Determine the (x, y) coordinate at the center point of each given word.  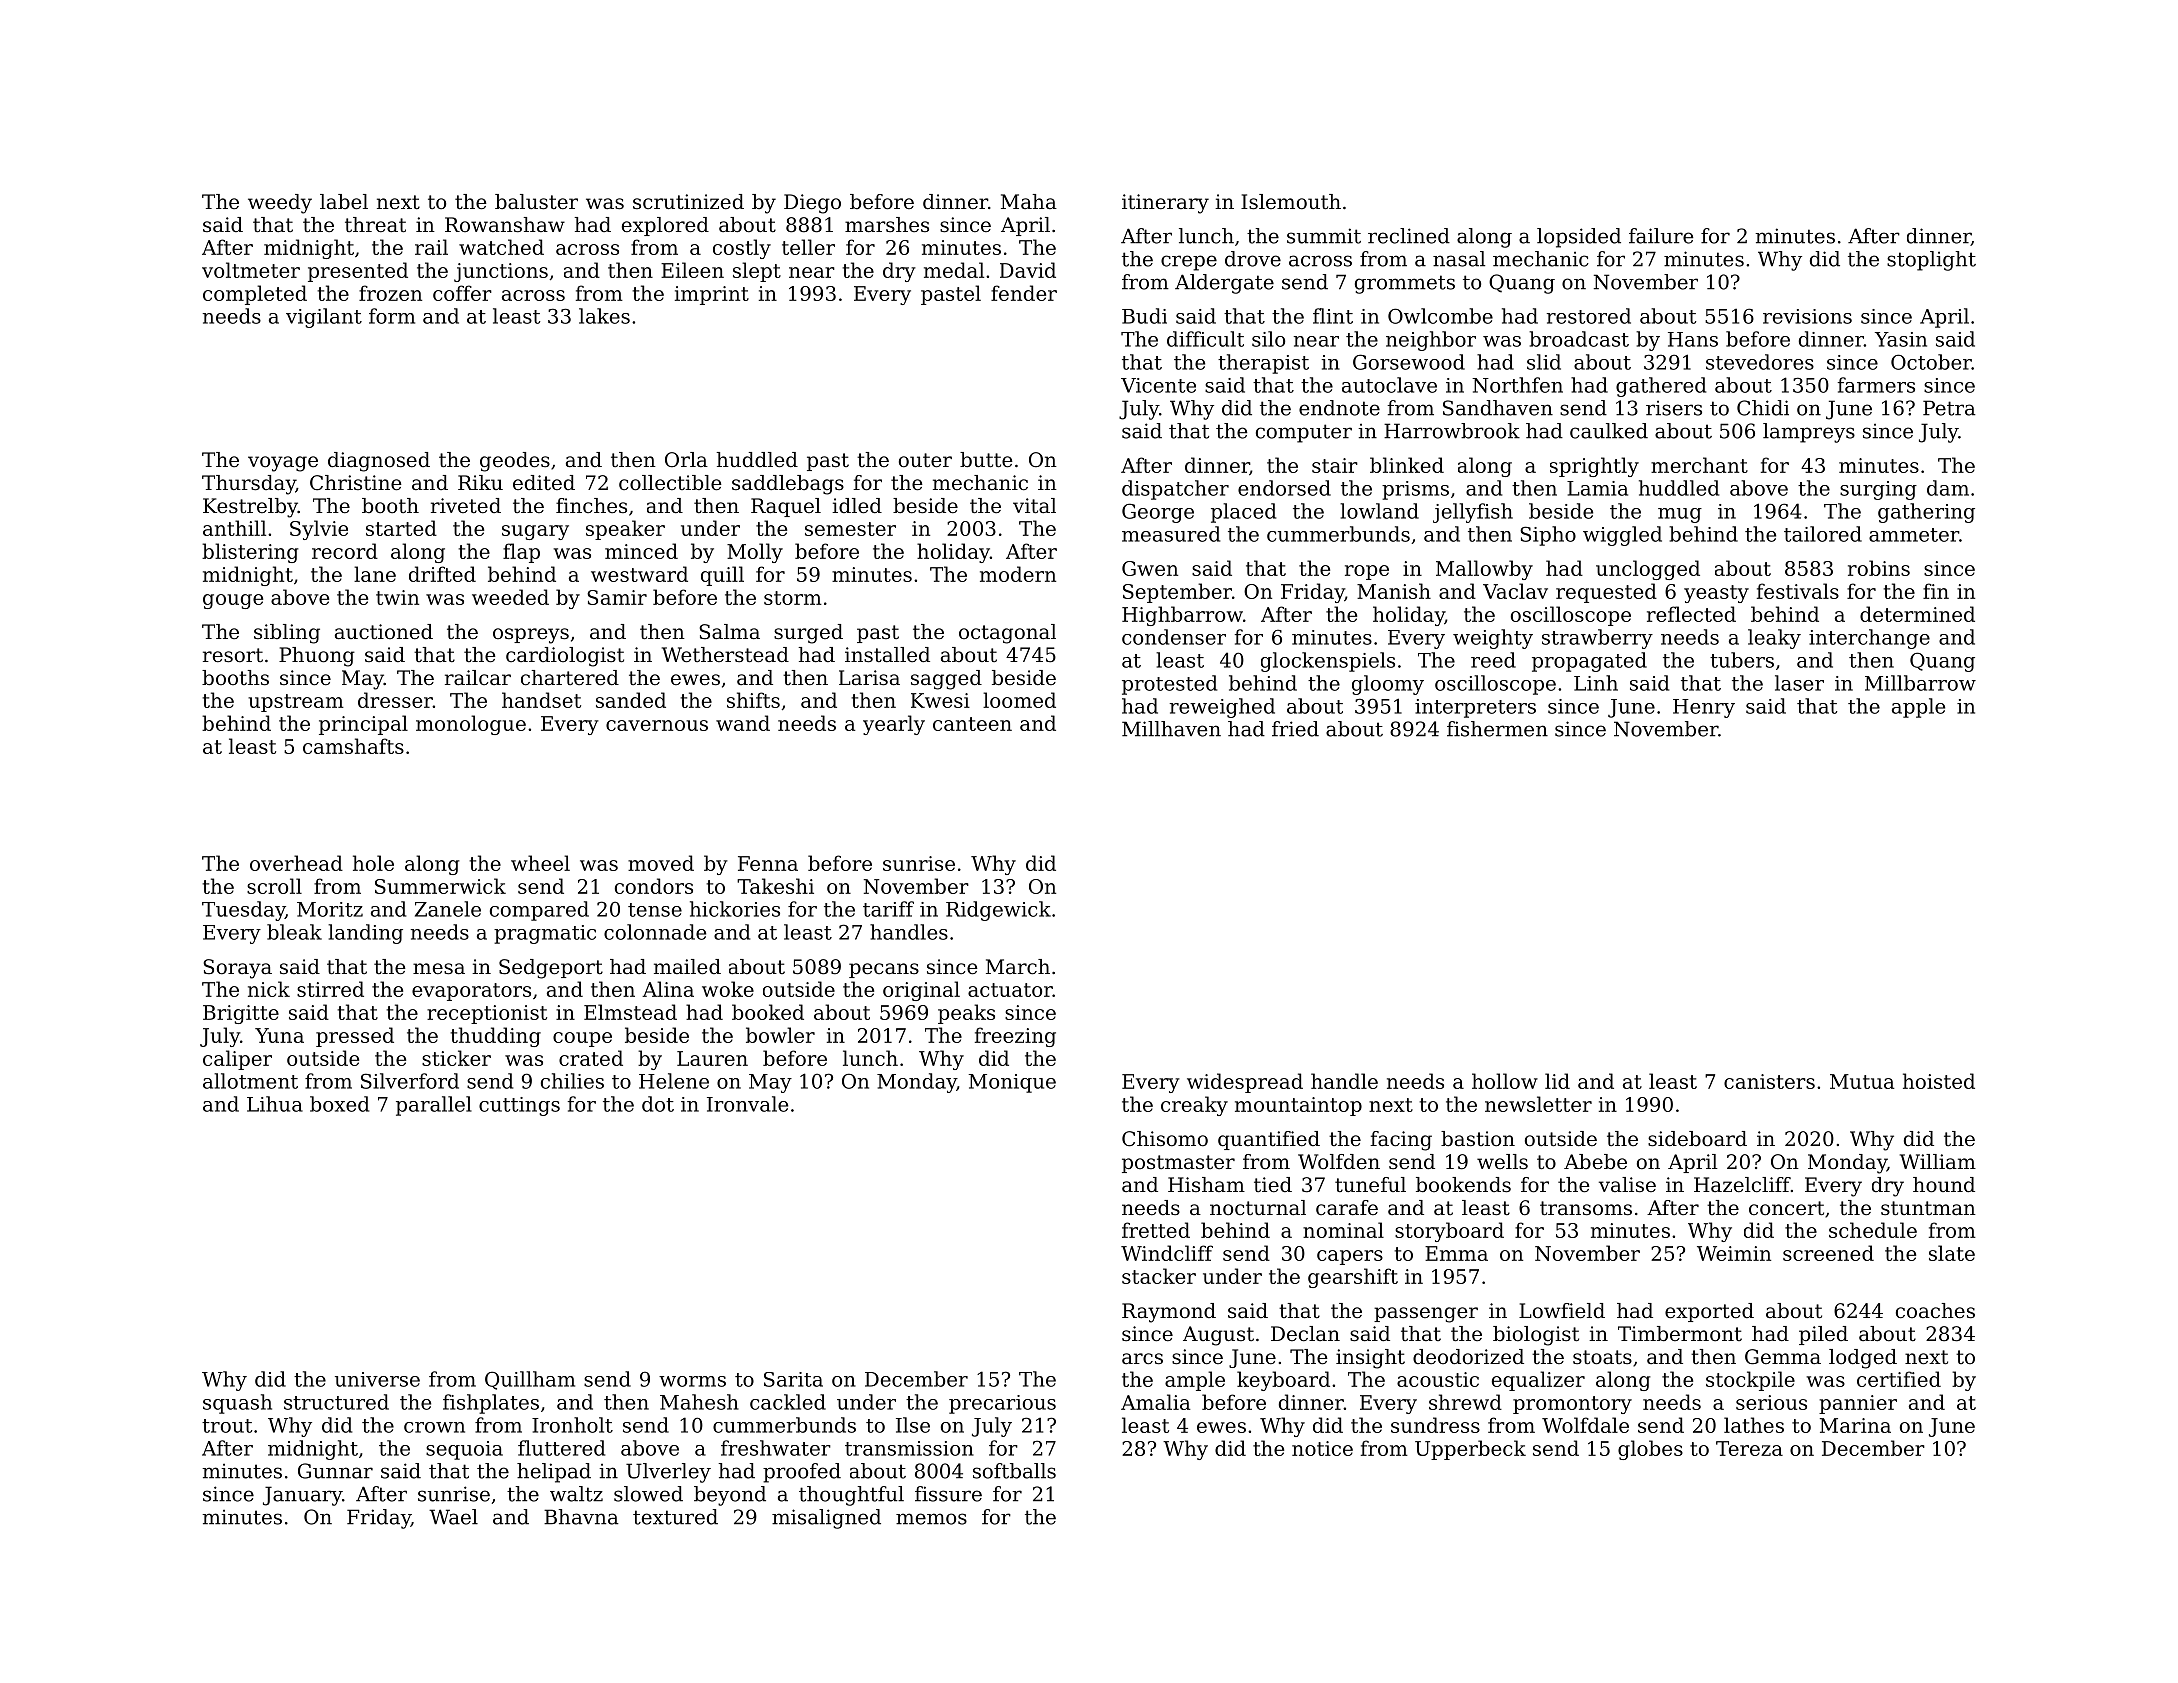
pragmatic (545, 934)
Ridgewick (998, 911)
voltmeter (251, 270)
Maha (1029, 201)
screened (1828, 1253)
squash (237, 1404)
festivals (1798, 591)
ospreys (531, 636)
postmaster (1178, 1164)
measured (1171, 534)
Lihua (275, 1104)
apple (1918, 708)
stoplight (1931, 261)
